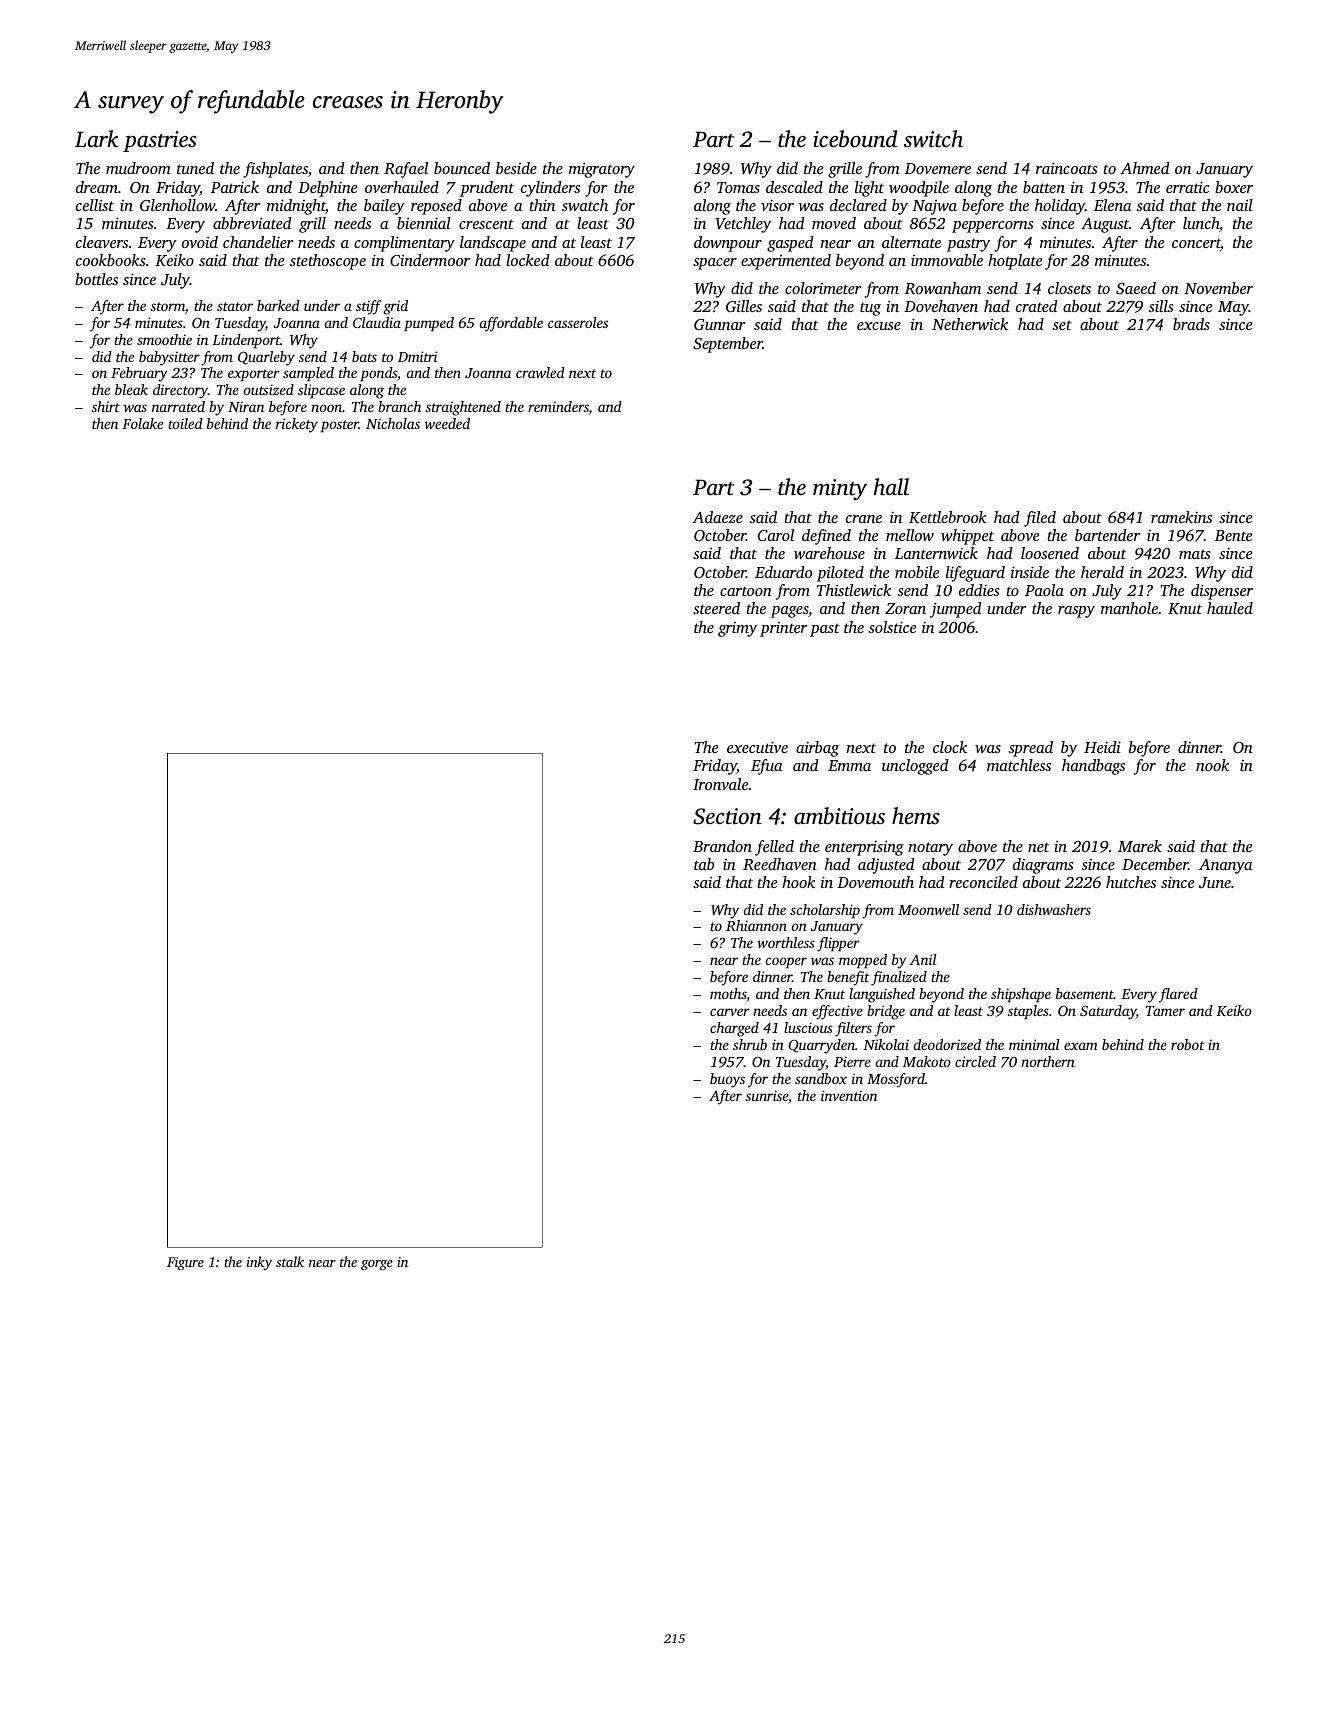 This page has width=1328, height=1718. What do you see at coordinates (730, 1012) in the page?
I see `carver` at bounding box center [730, 1012].
